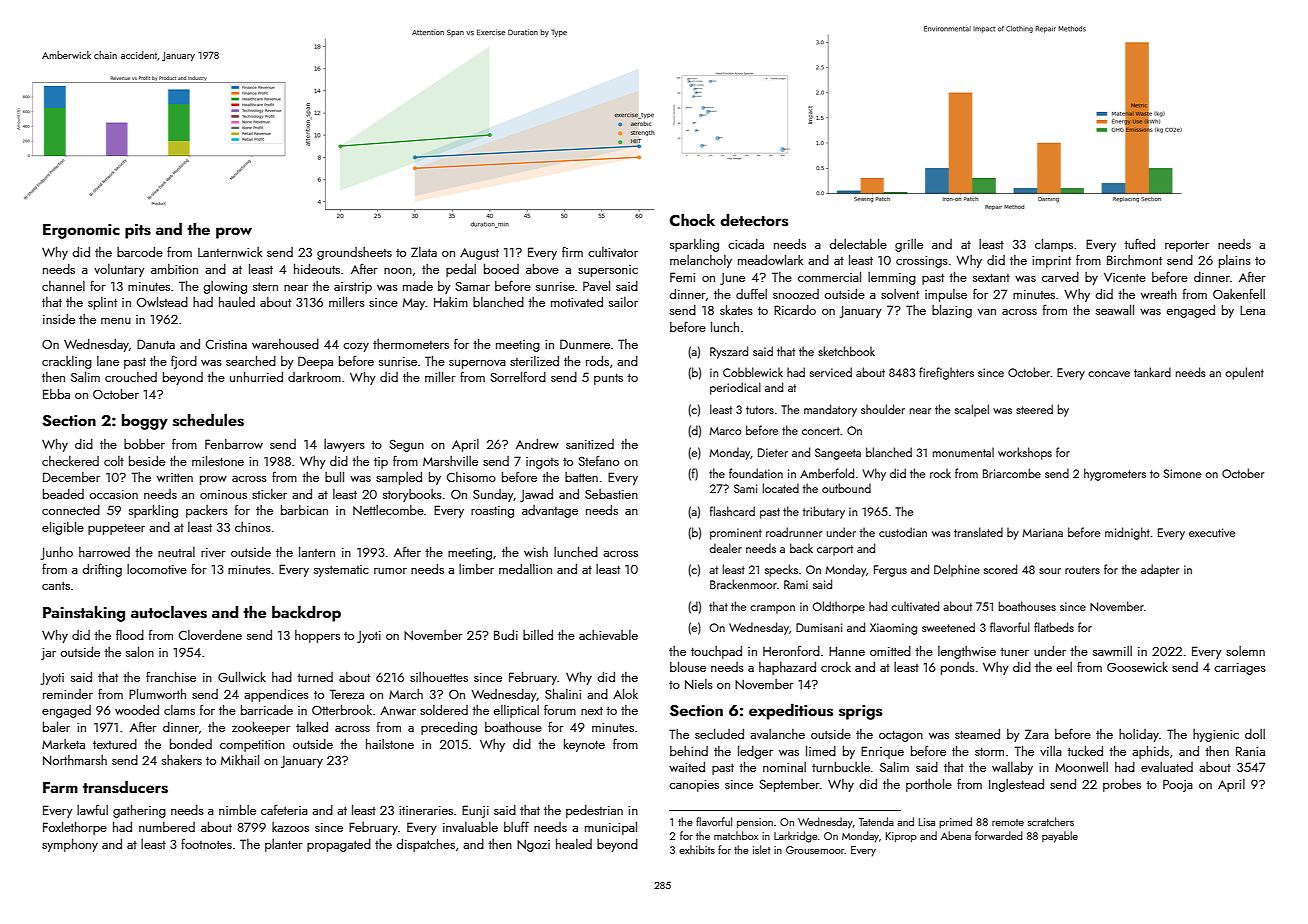 The height and width of the screenshot is (924, 1308). What do you see at coordinates (1178, 785) in the screenshot?
I see `Pooja` at bounding box center [1178, 785].
